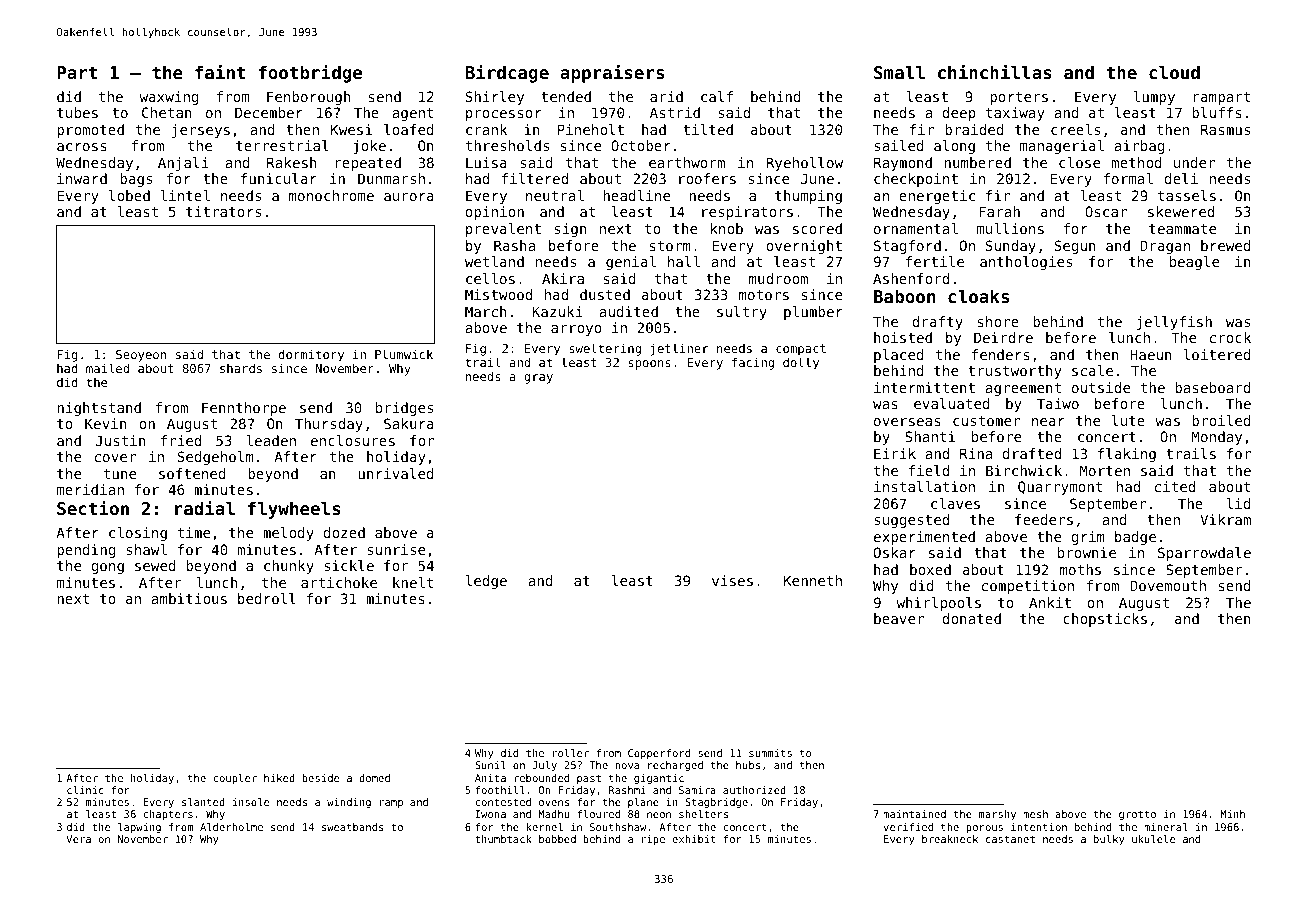 The image size is (1308, 924). What do you see at coordinates (231, 827) in the document?
I see `Alderholme` at bounding box center [231, 827].
